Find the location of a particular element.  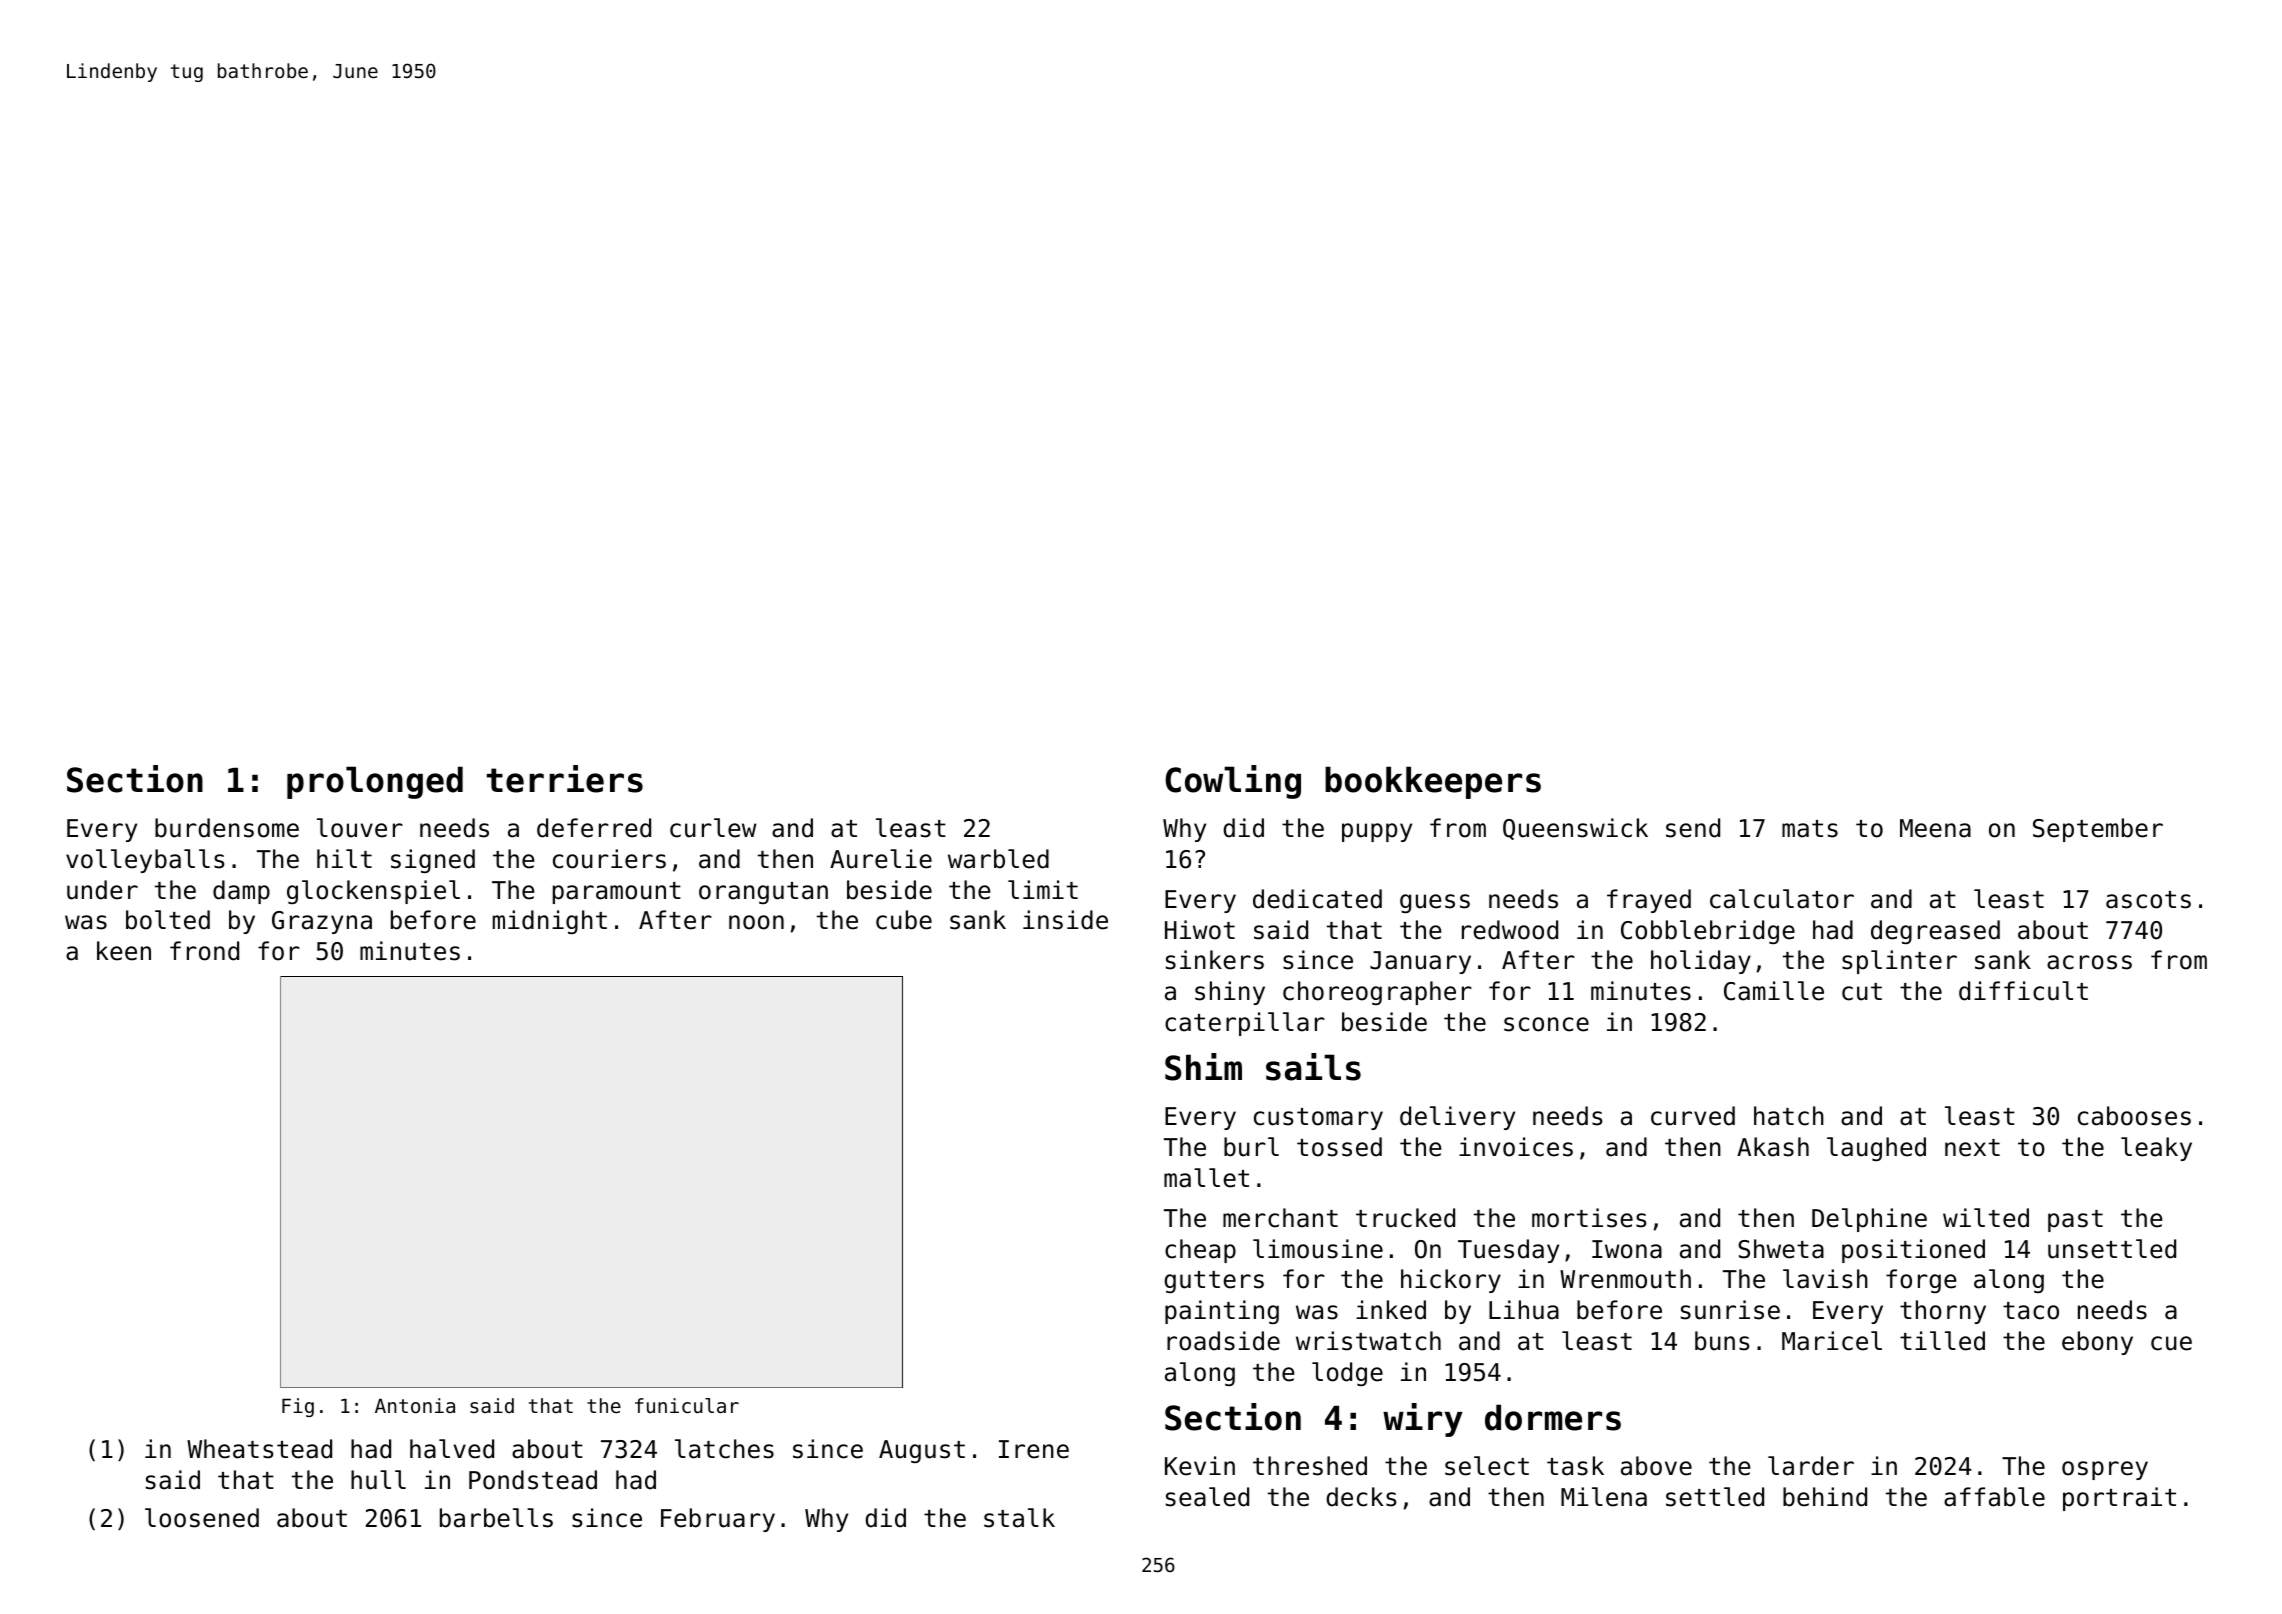

cheap is located at coordinates (1200, 1251).
